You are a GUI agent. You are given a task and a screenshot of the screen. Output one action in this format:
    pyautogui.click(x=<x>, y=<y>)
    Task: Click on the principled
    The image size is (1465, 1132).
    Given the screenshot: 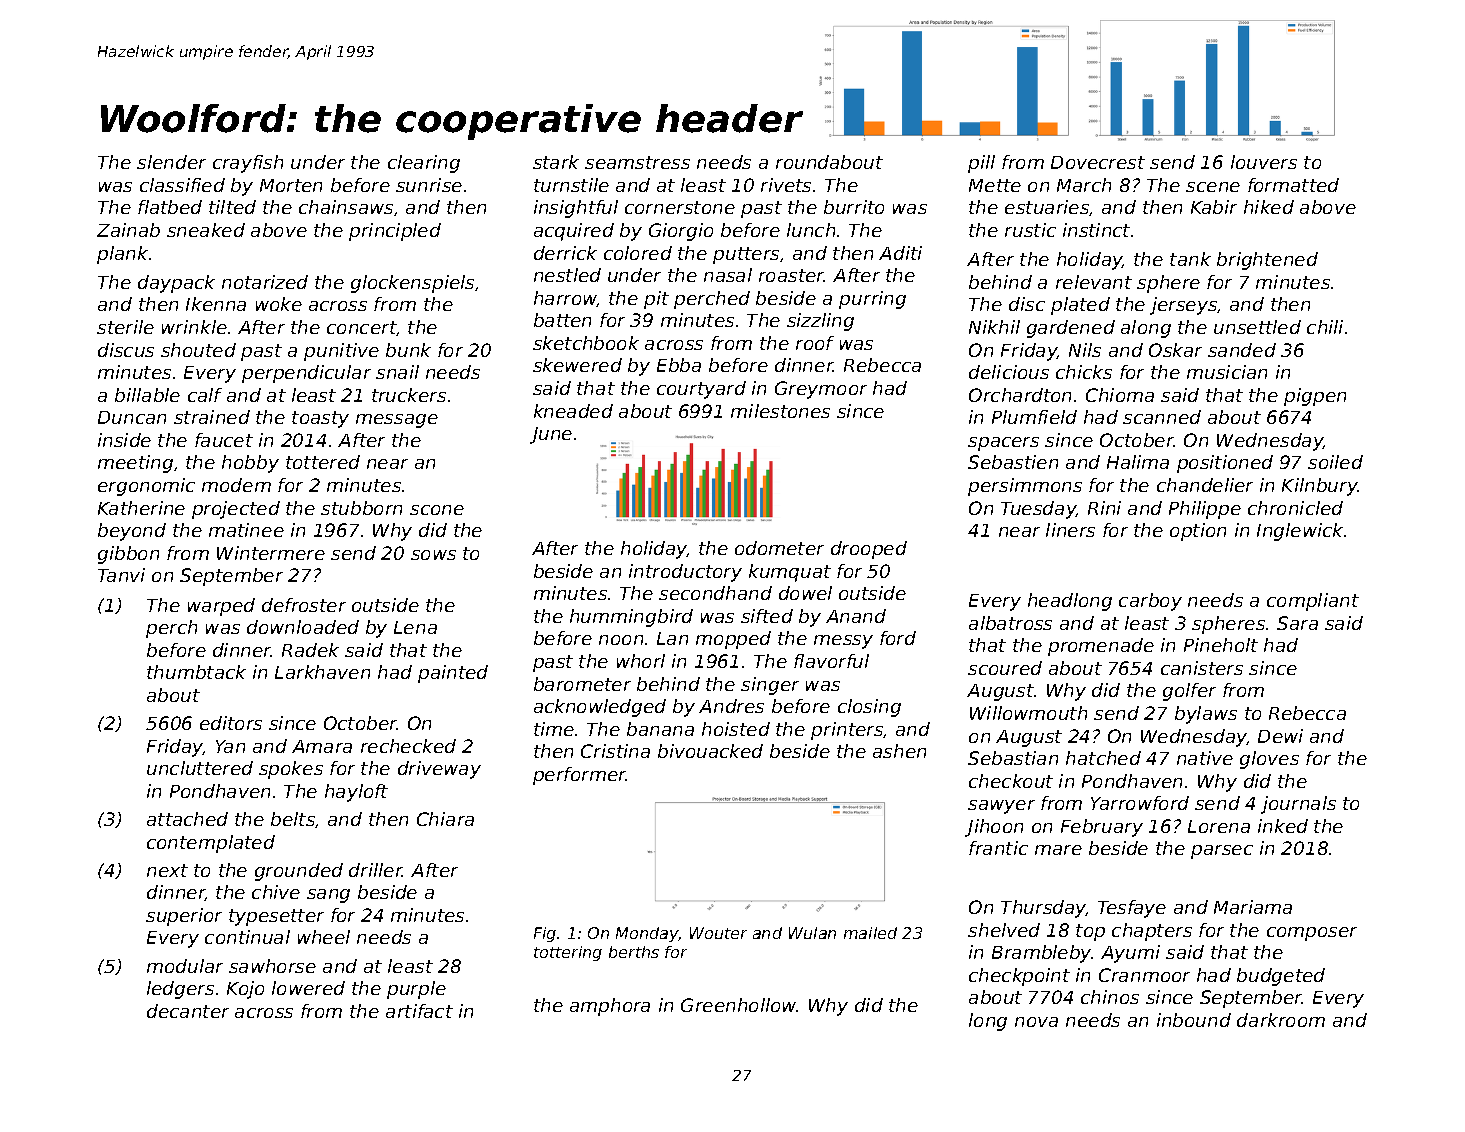 What is the action you would take?
    pyautogui.click(x=395, y=232)
